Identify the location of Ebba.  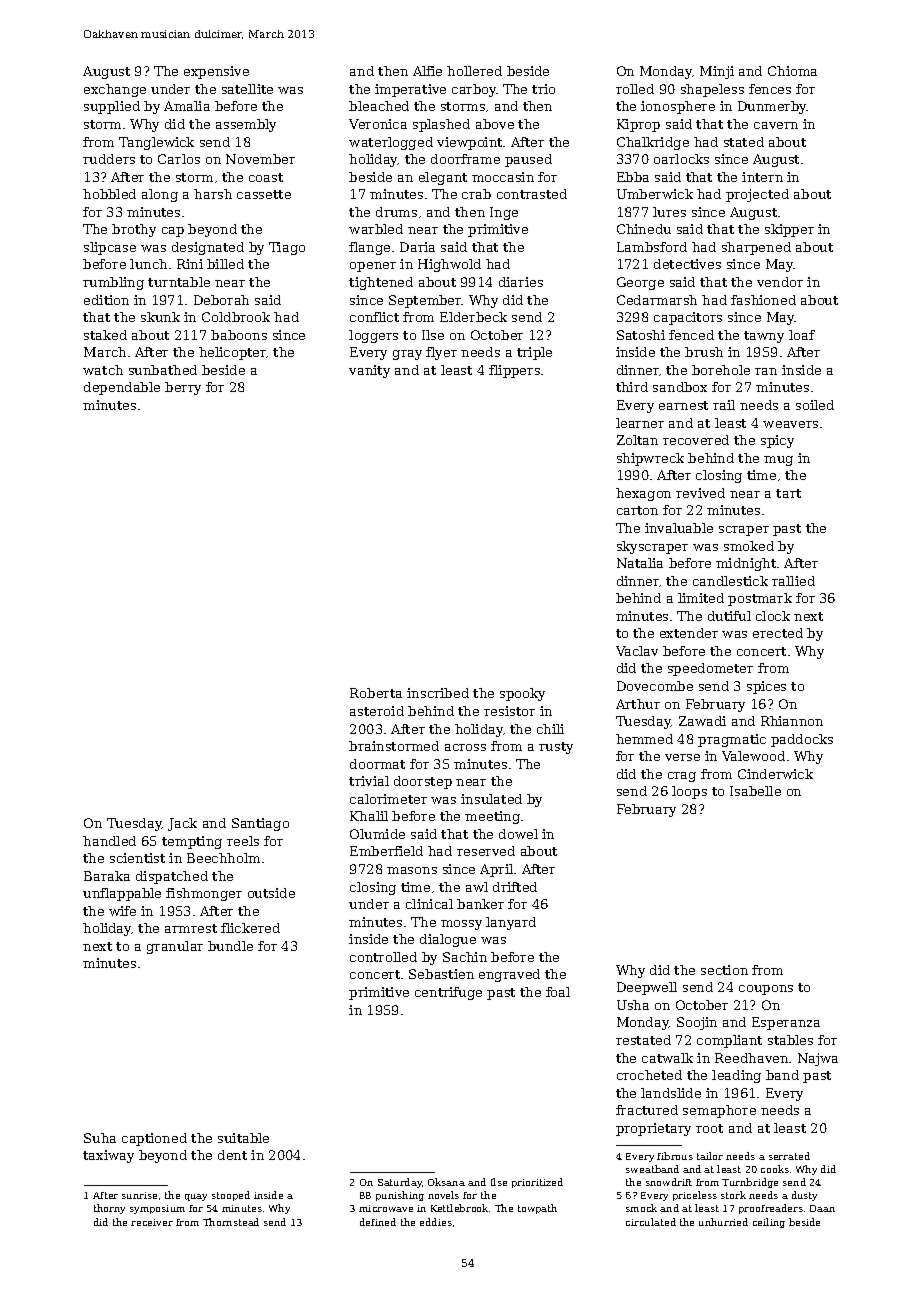
(633, 177).
